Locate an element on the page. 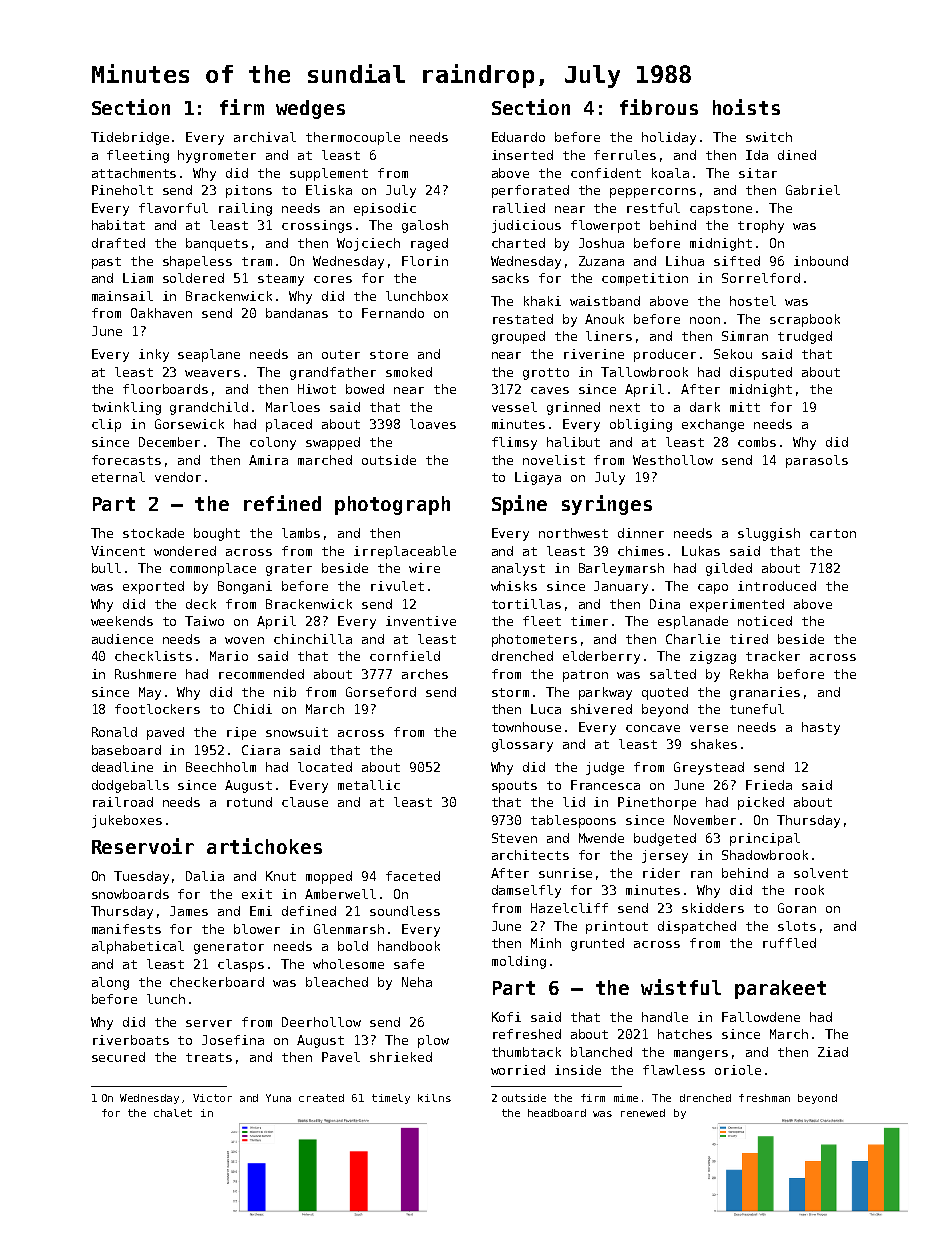  Beechholm is located at coordinates (221, 767).
